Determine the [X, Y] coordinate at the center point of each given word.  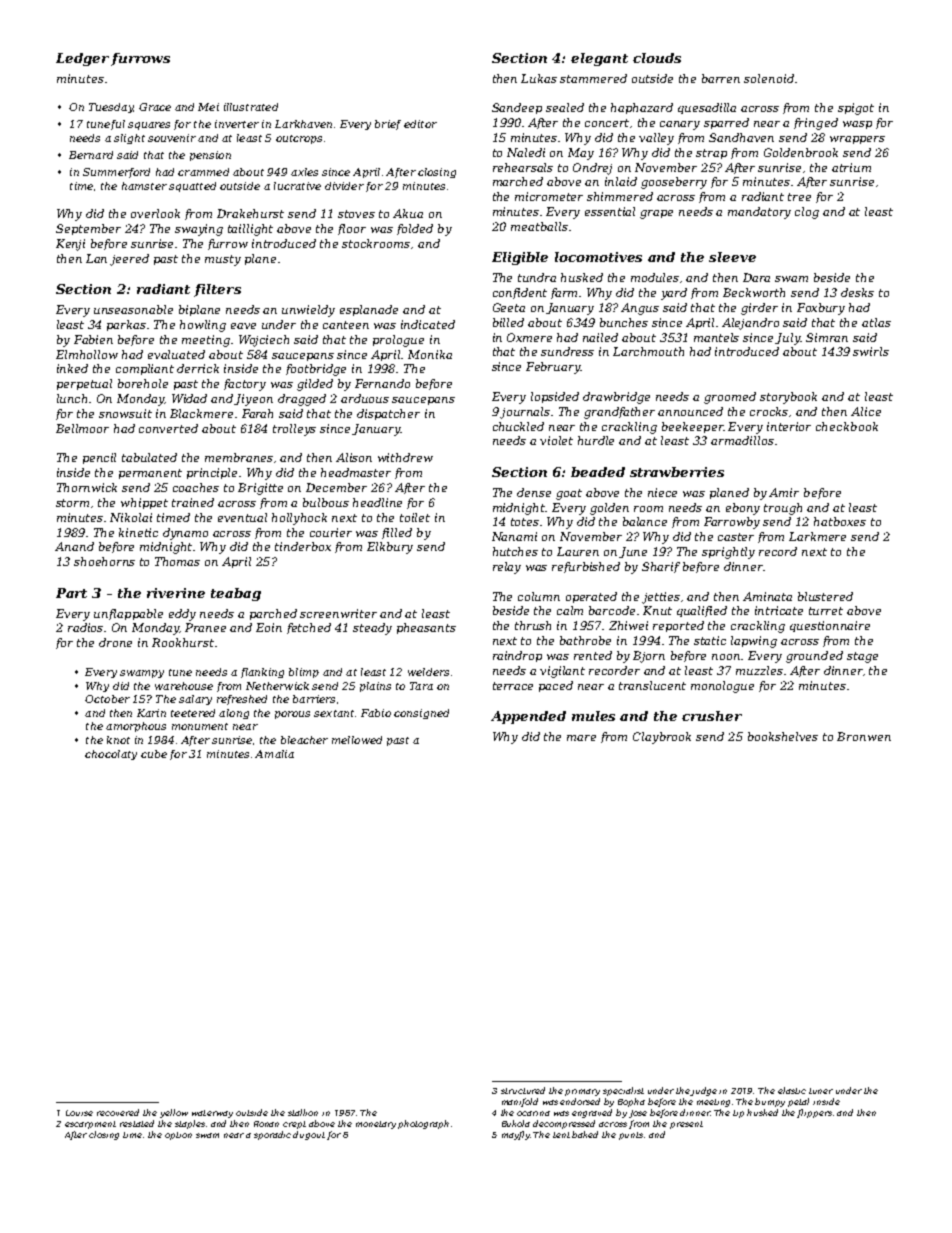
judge [704, 1091]
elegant [599, 59]
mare [581, 738]
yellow [174, 1113]
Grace [155, 107]
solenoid [769, 78]
